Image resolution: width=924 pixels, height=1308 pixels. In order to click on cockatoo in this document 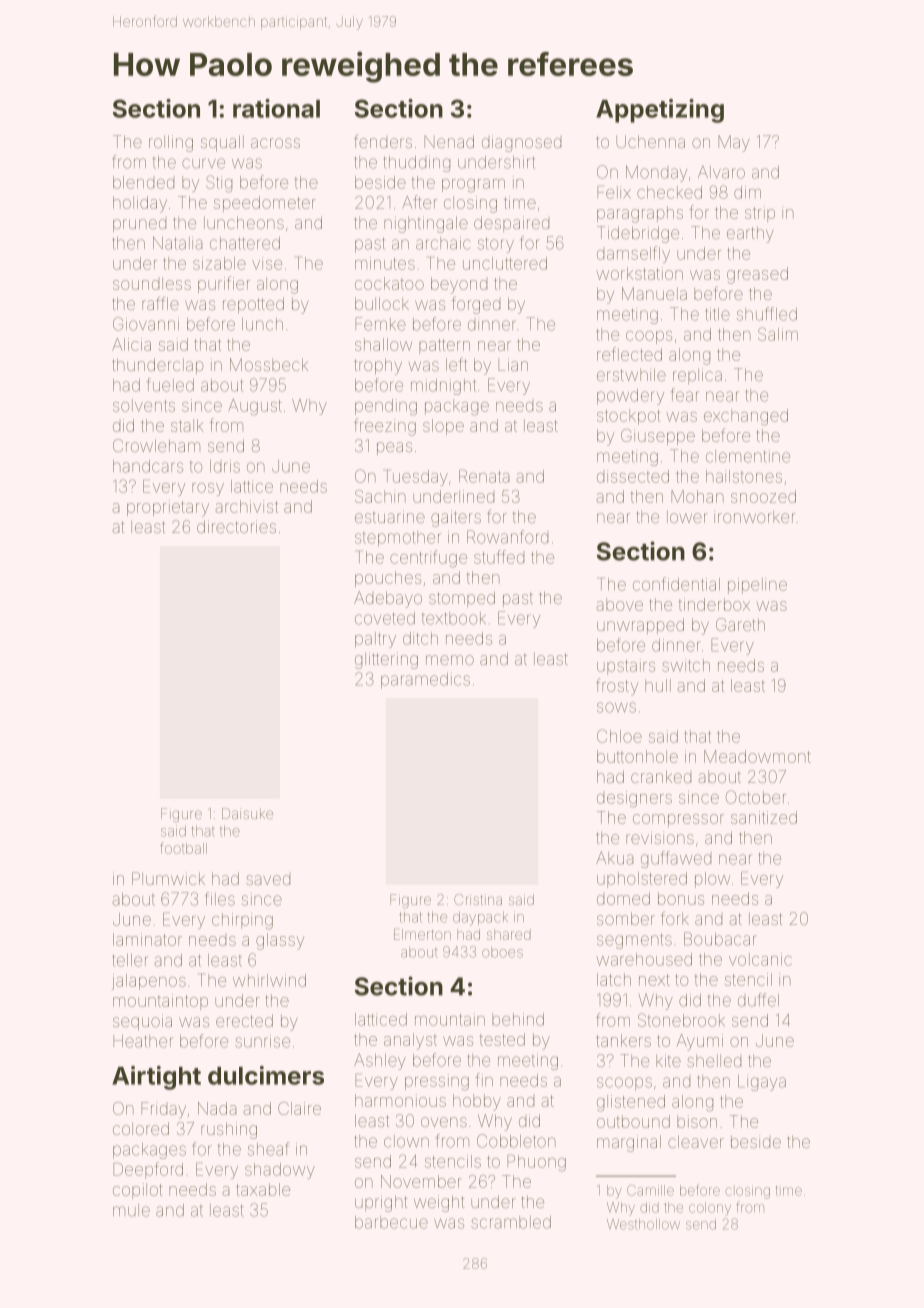, I will do `click(389, 283)`.
